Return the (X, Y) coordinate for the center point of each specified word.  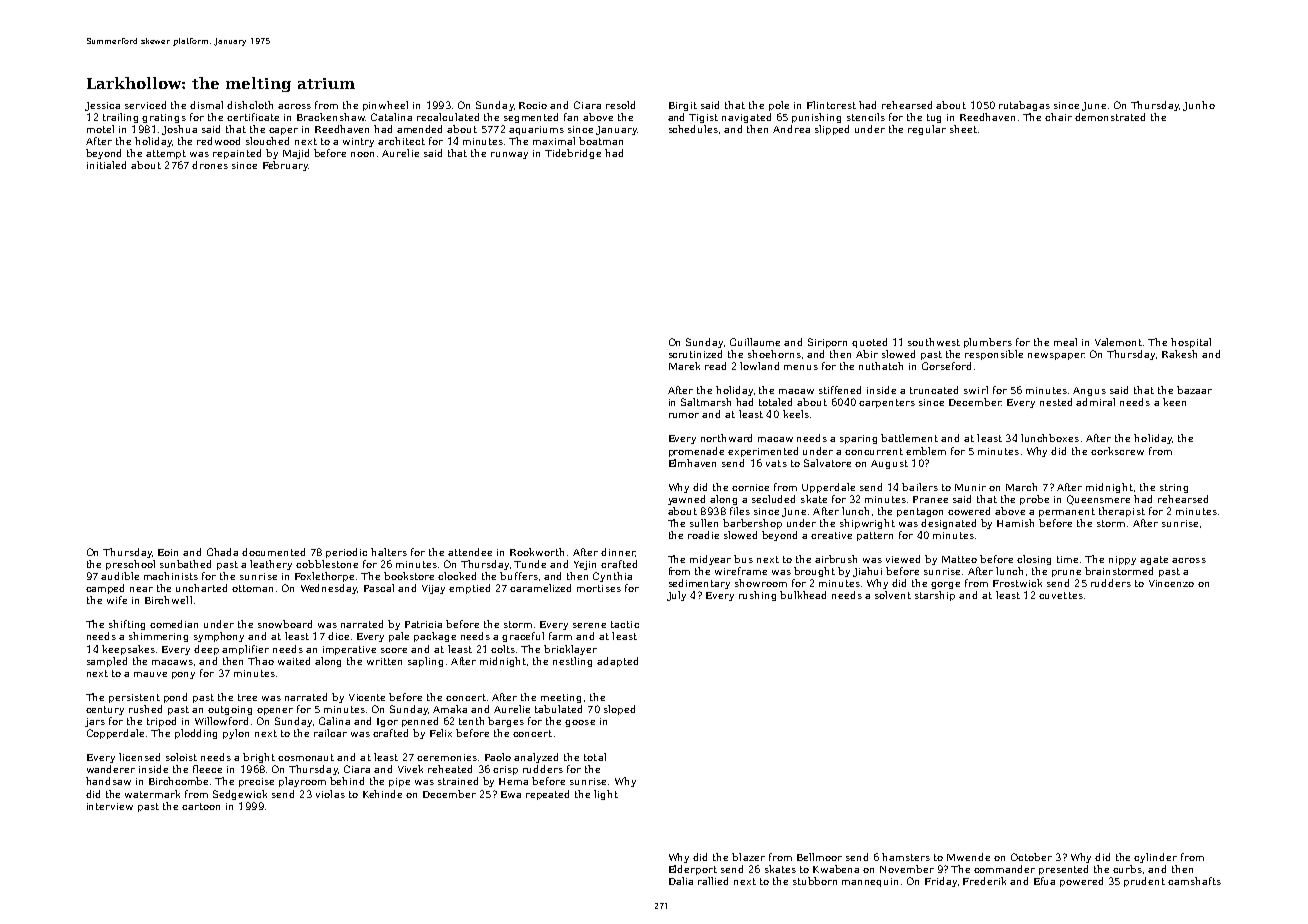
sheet (963, 129)
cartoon (201, 806)
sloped (619, 710)
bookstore (409, 576)
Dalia (681, 881)
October (1031, 857)
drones (210, 165)
